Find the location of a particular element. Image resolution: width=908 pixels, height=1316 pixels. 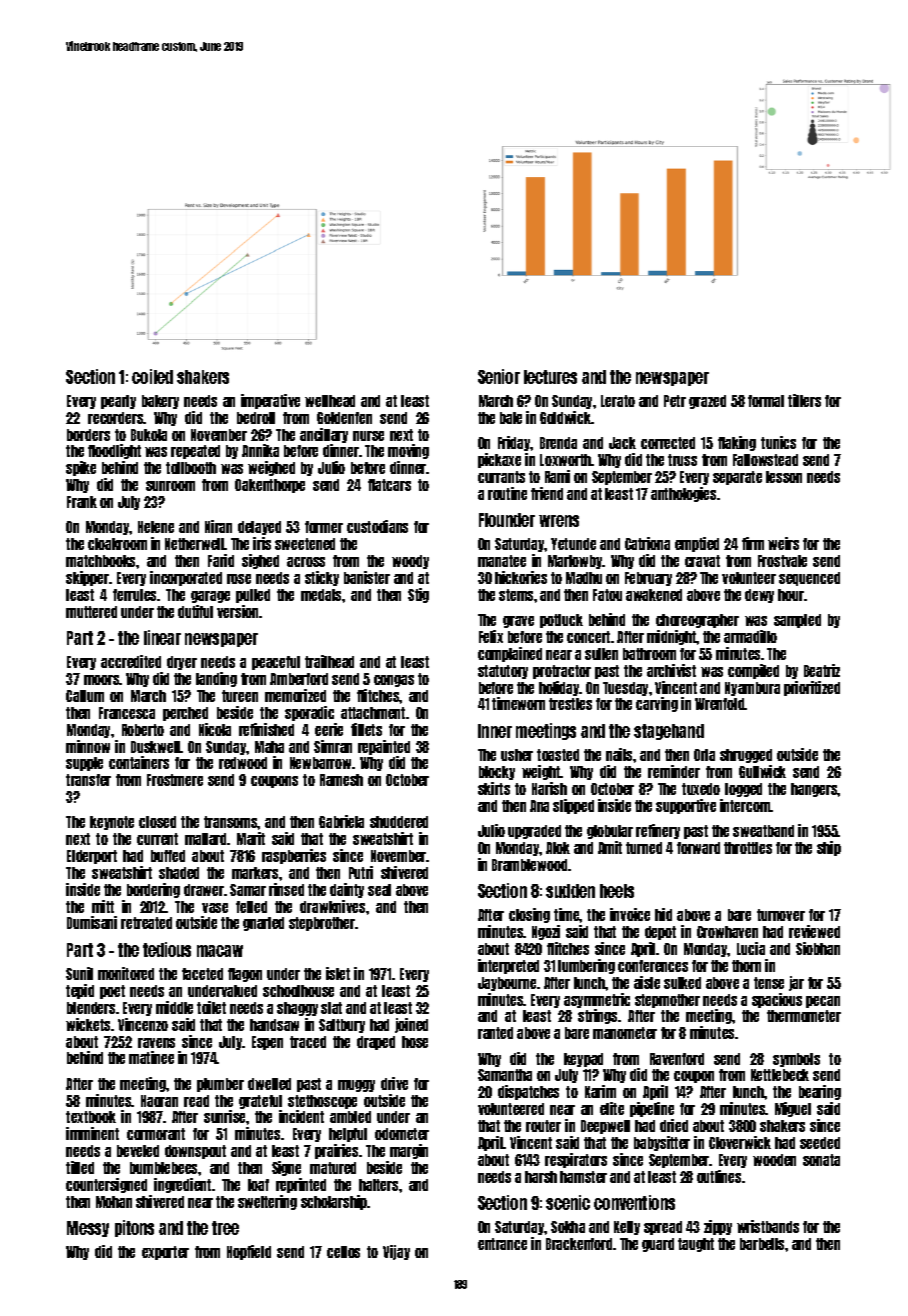

version is located at coordinates (237, 611).
